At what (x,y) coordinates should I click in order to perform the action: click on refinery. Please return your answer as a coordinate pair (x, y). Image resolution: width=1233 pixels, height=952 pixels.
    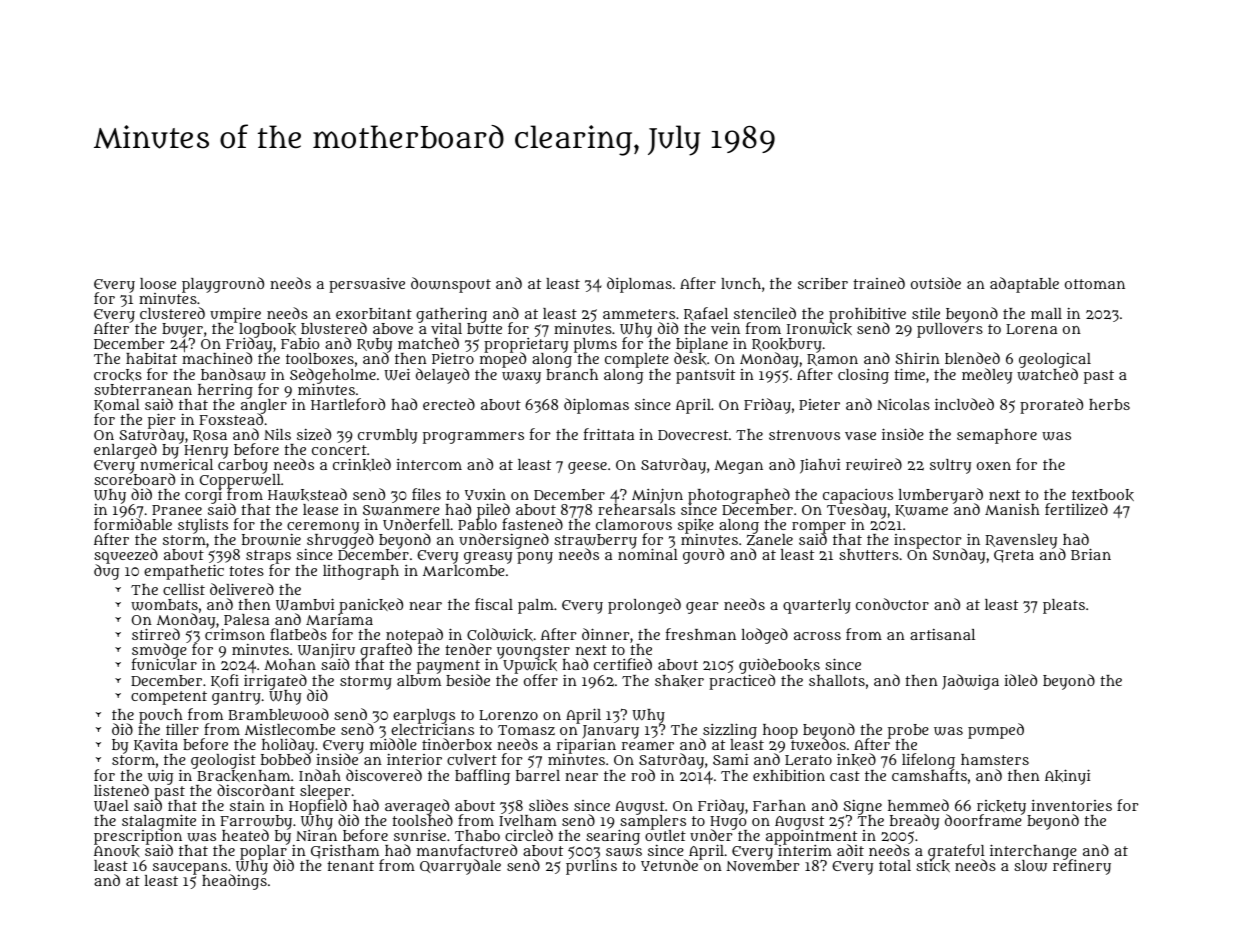
    Looking at the image, I should click on (1082, 867).
